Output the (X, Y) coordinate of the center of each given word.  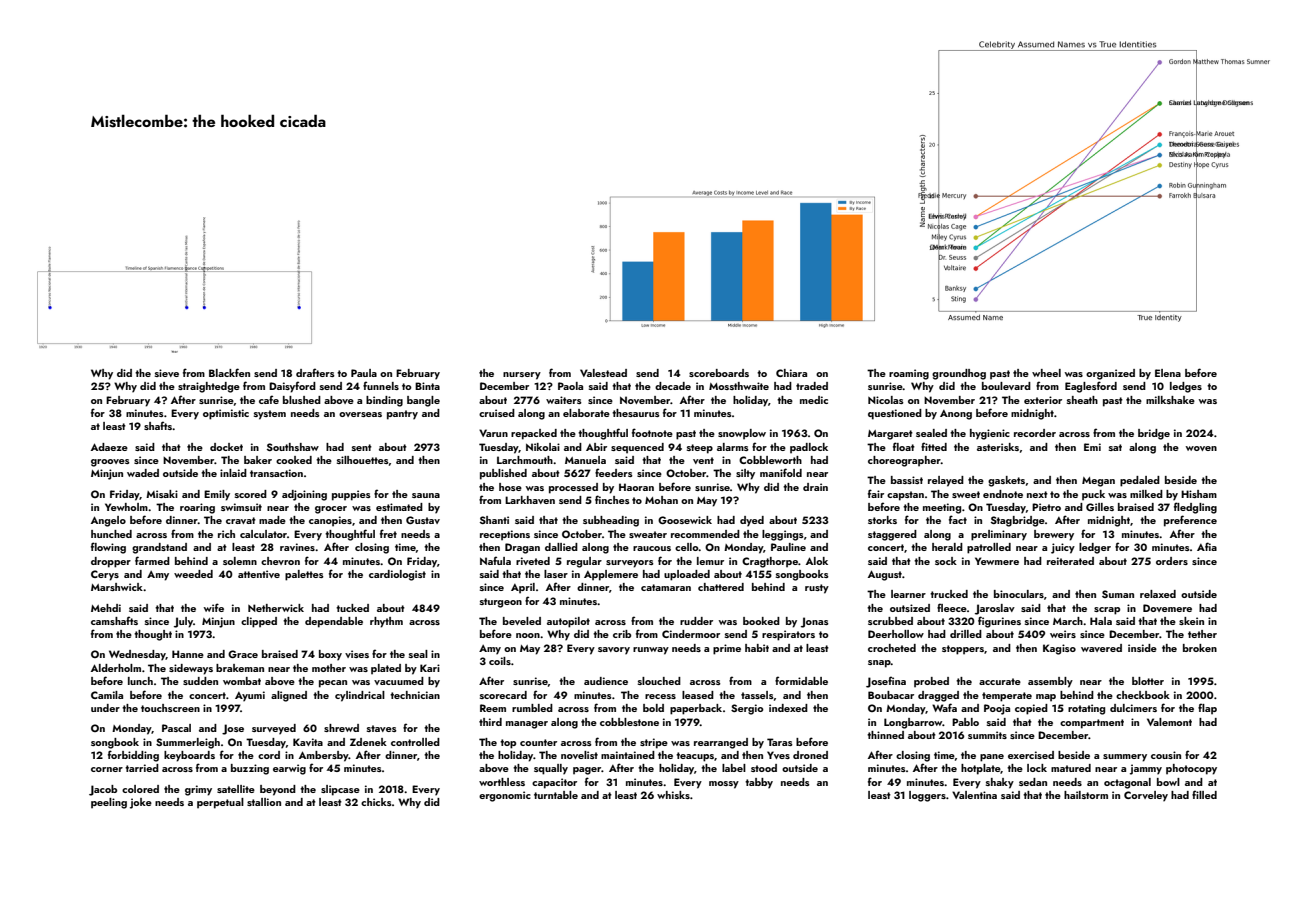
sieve (167, 373)
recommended (705, 534)
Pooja (997, 709)
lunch (140, 681)
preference (1190, 521)
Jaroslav (995, 609)
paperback (696, 709)
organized (1110, 374)
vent (703, 460)
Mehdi (106, 608)
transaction (276, 473)
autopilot (568, 622)
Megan (1098, 482)
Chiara (791, 373)
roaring (197, 508)
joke (141, 803)
